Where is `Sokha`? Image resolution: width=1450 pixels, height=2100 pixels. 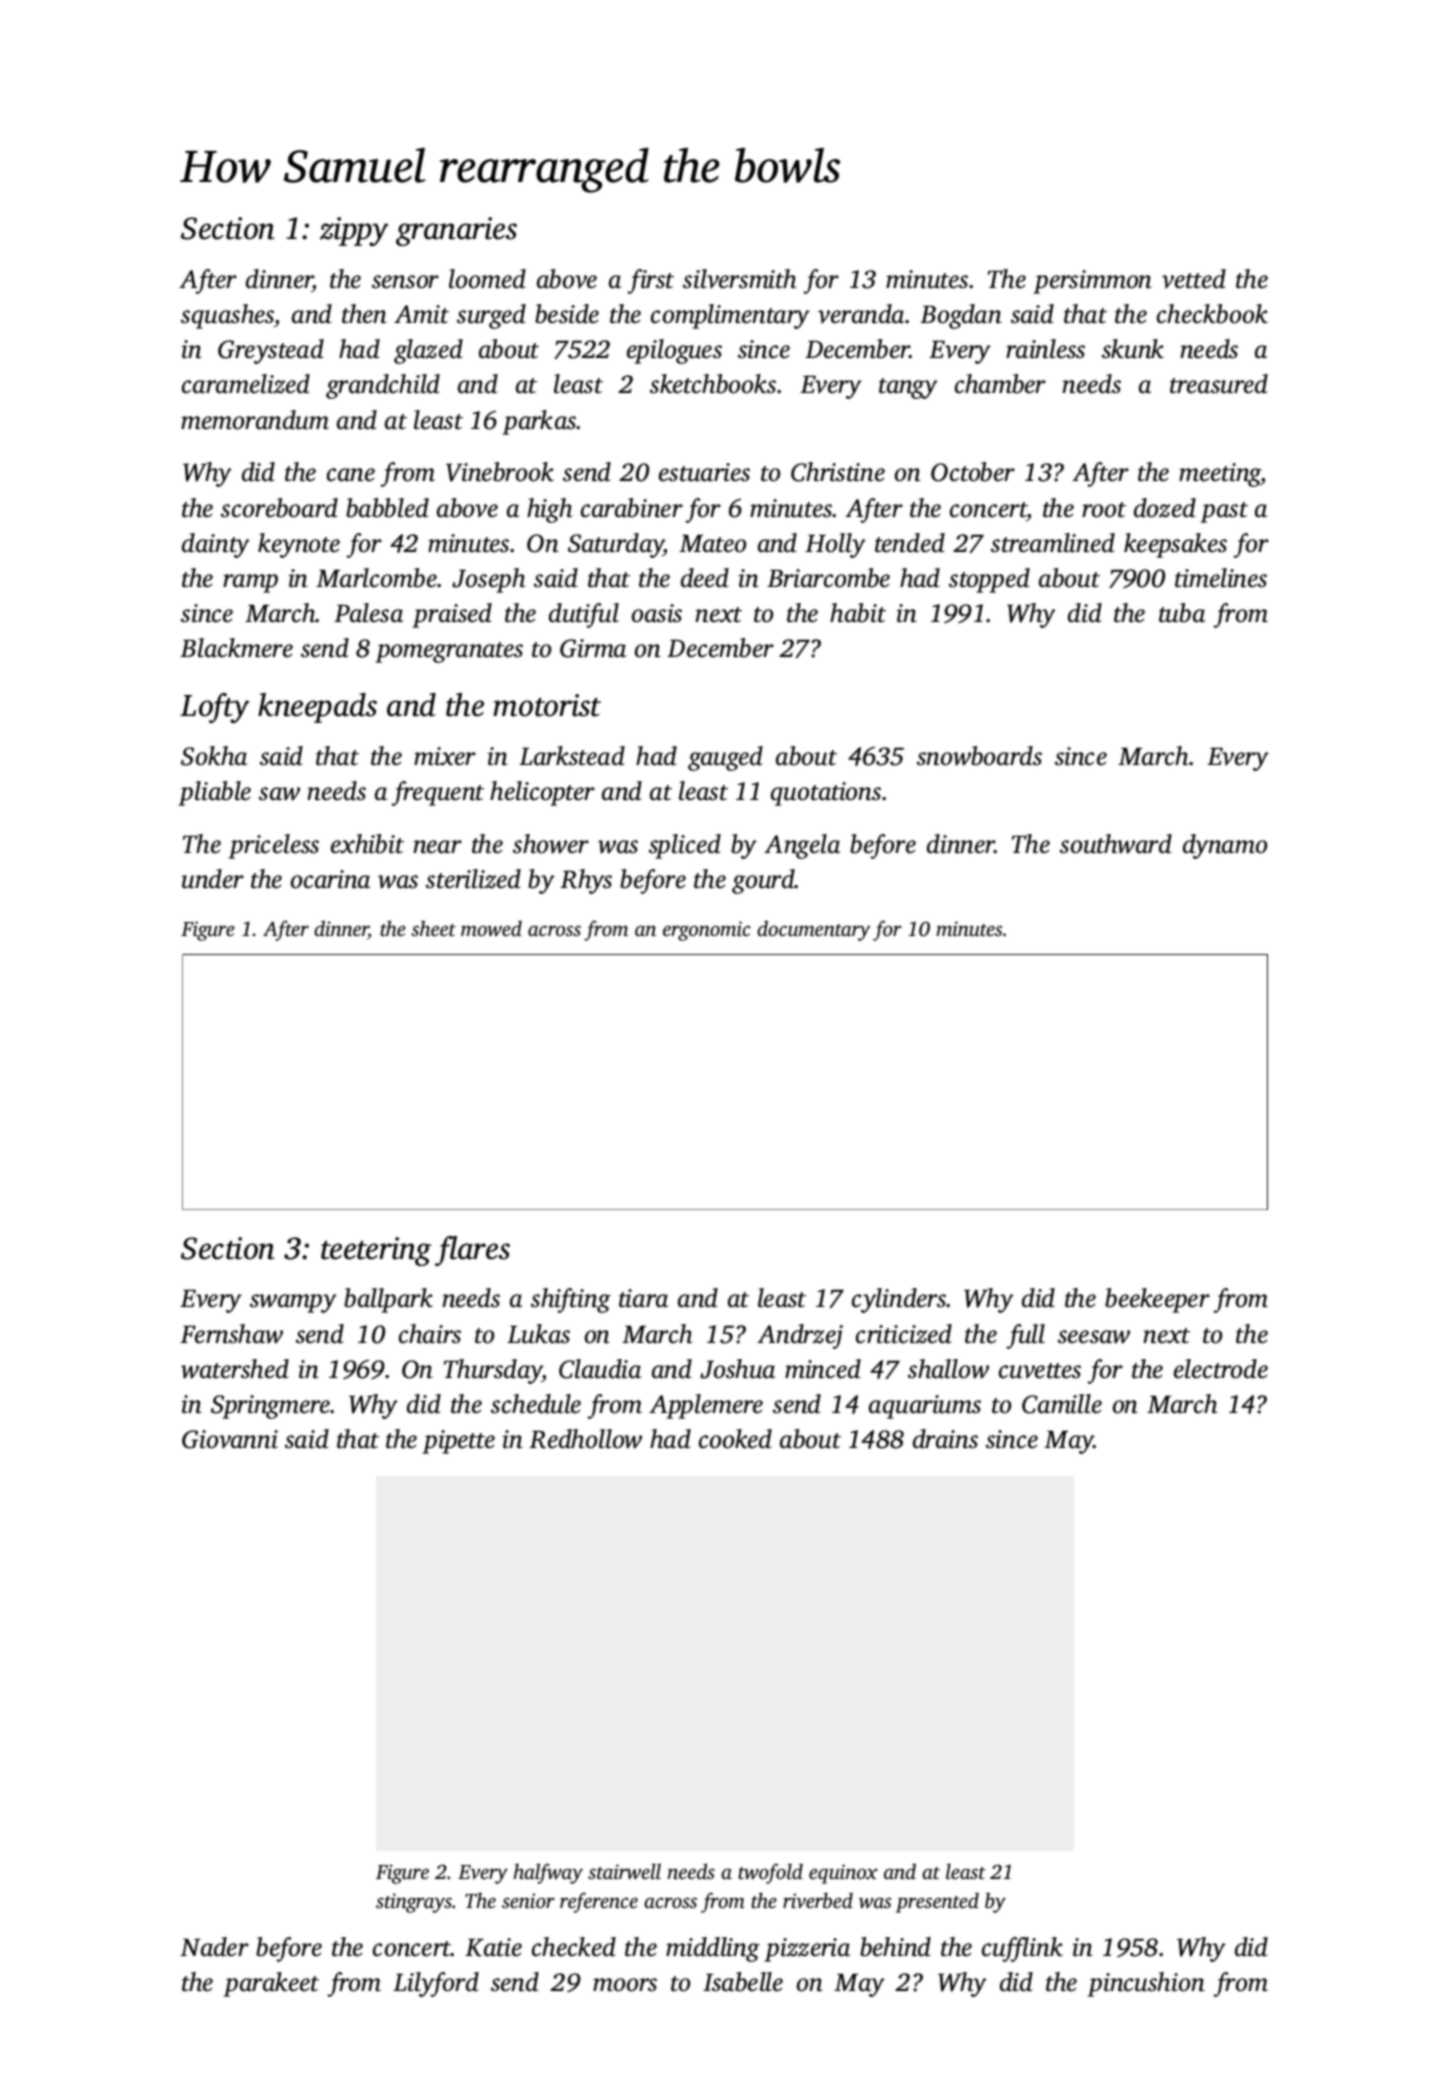 Sokha is located at coordinates (214, 756).
